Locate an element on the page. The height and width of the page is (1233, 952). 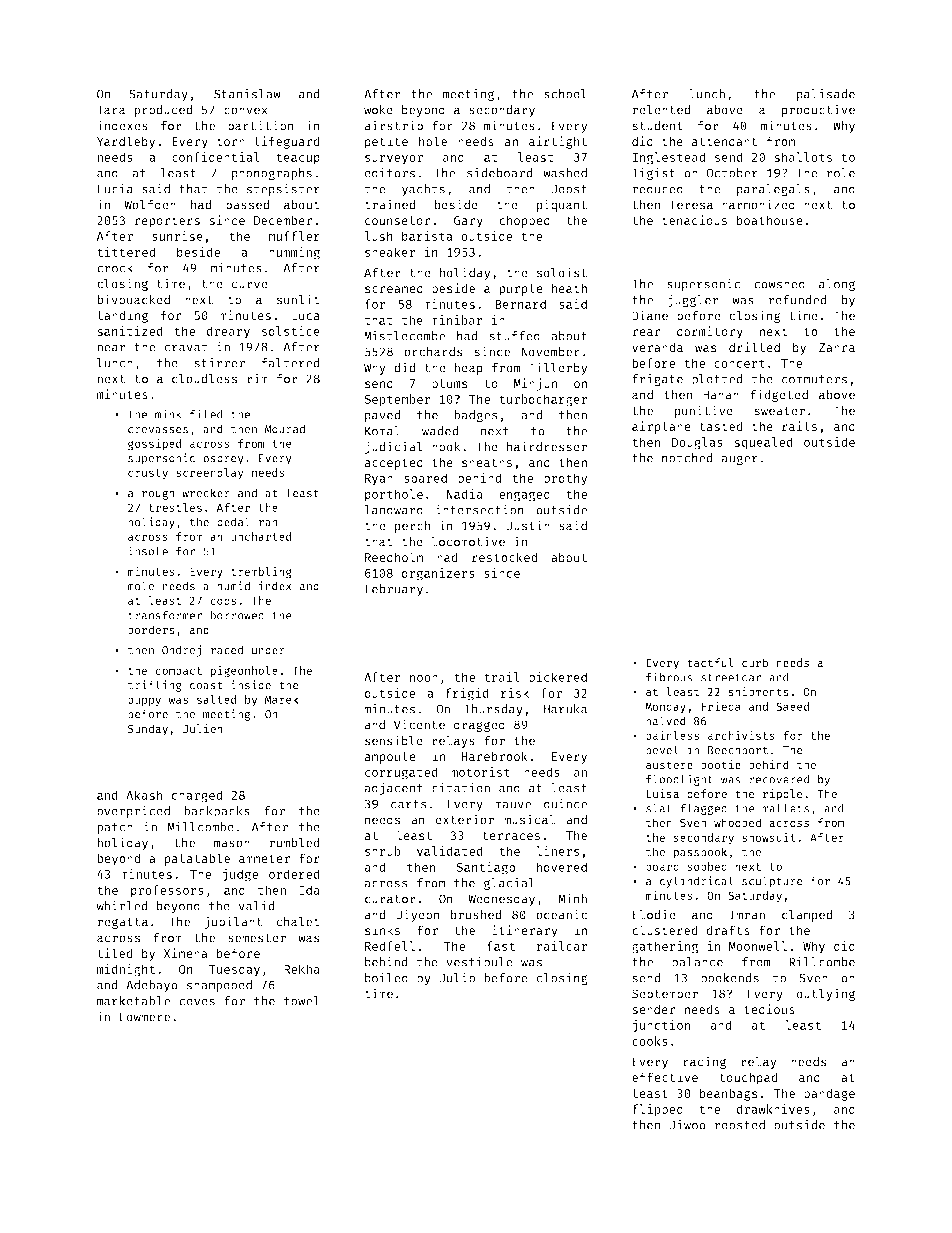
Tara is located at coordinates (111, 110).
